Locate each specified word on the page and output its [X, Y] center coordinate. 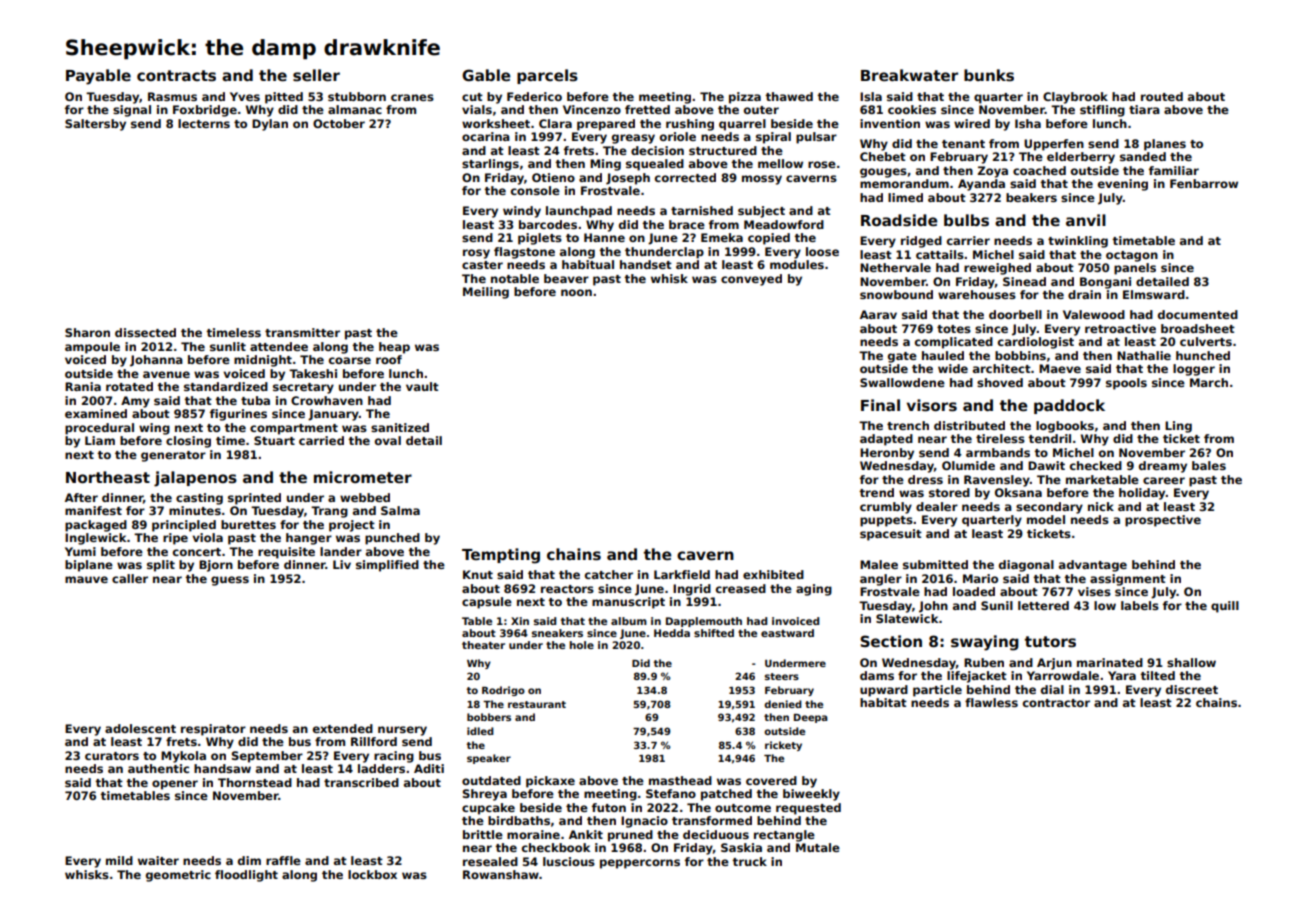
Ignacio [644, 822]
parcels [547, 76]
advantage [1093, 566]
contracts [176, 76]
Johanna [156, 361]
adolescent [140, 728]
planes [1165, 145]
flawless [991, 702]
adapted [886, 440]
